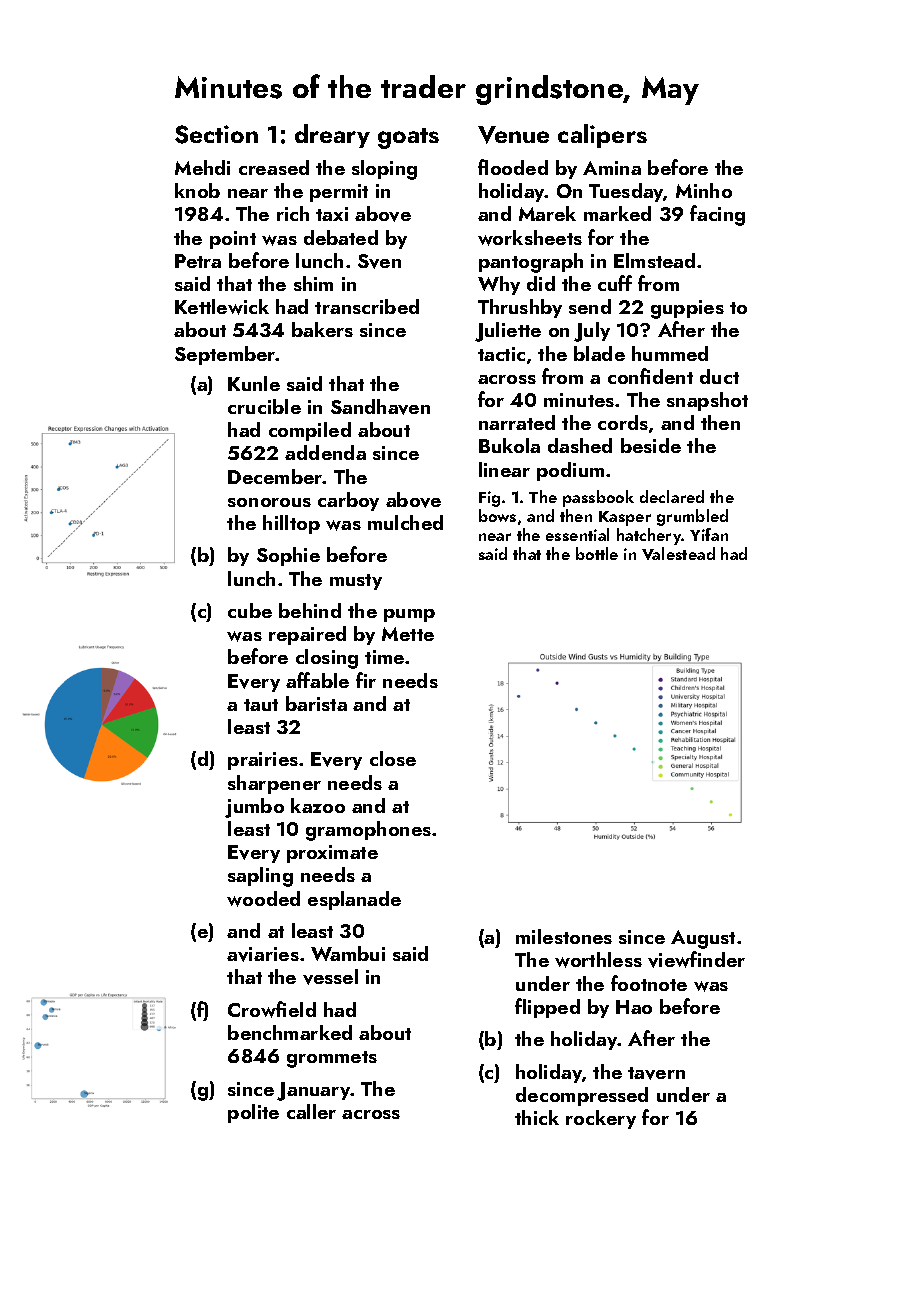 Image resolution: width=924 pixels, height=1311 pixels. Describe the element at coordinates (531, 263) in the page. I see `pantograph` at that location.
